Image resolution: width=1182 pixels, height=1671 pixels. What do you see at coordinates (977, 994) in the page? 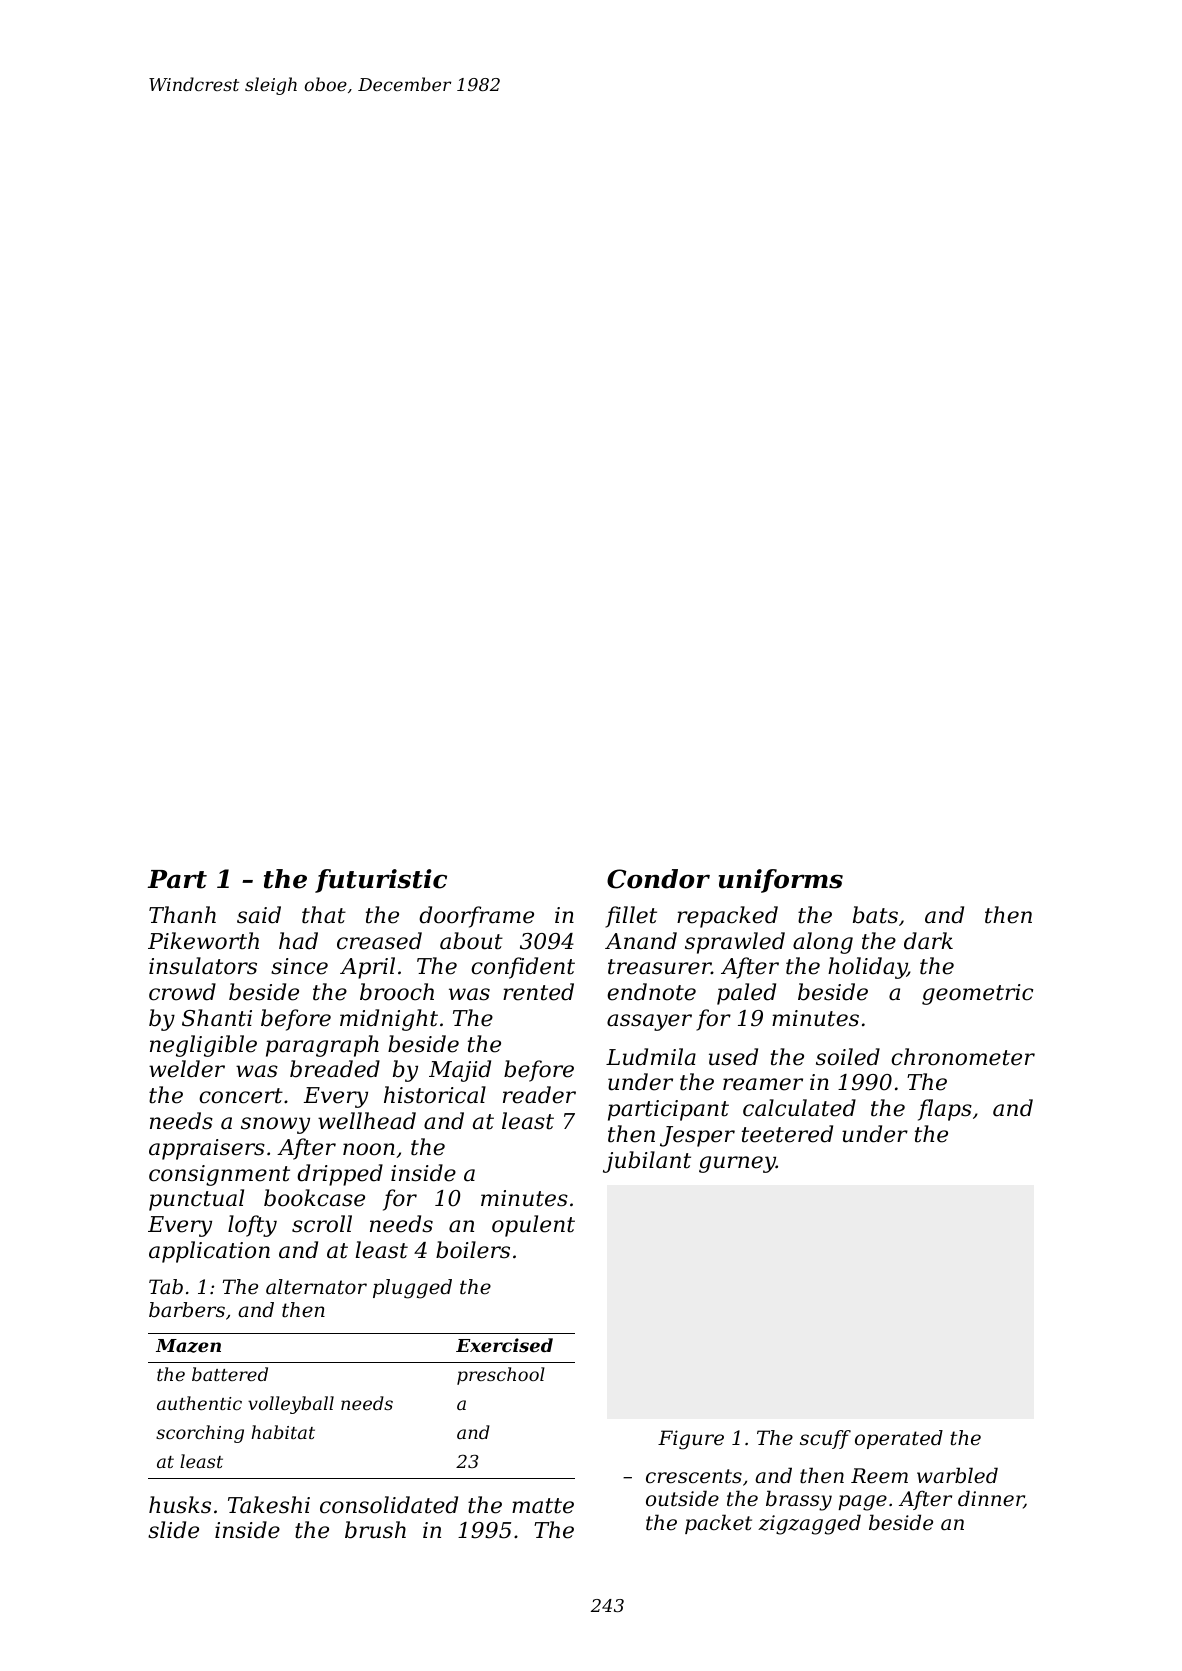
I see `geometric` at bounding box center [977, 994].
